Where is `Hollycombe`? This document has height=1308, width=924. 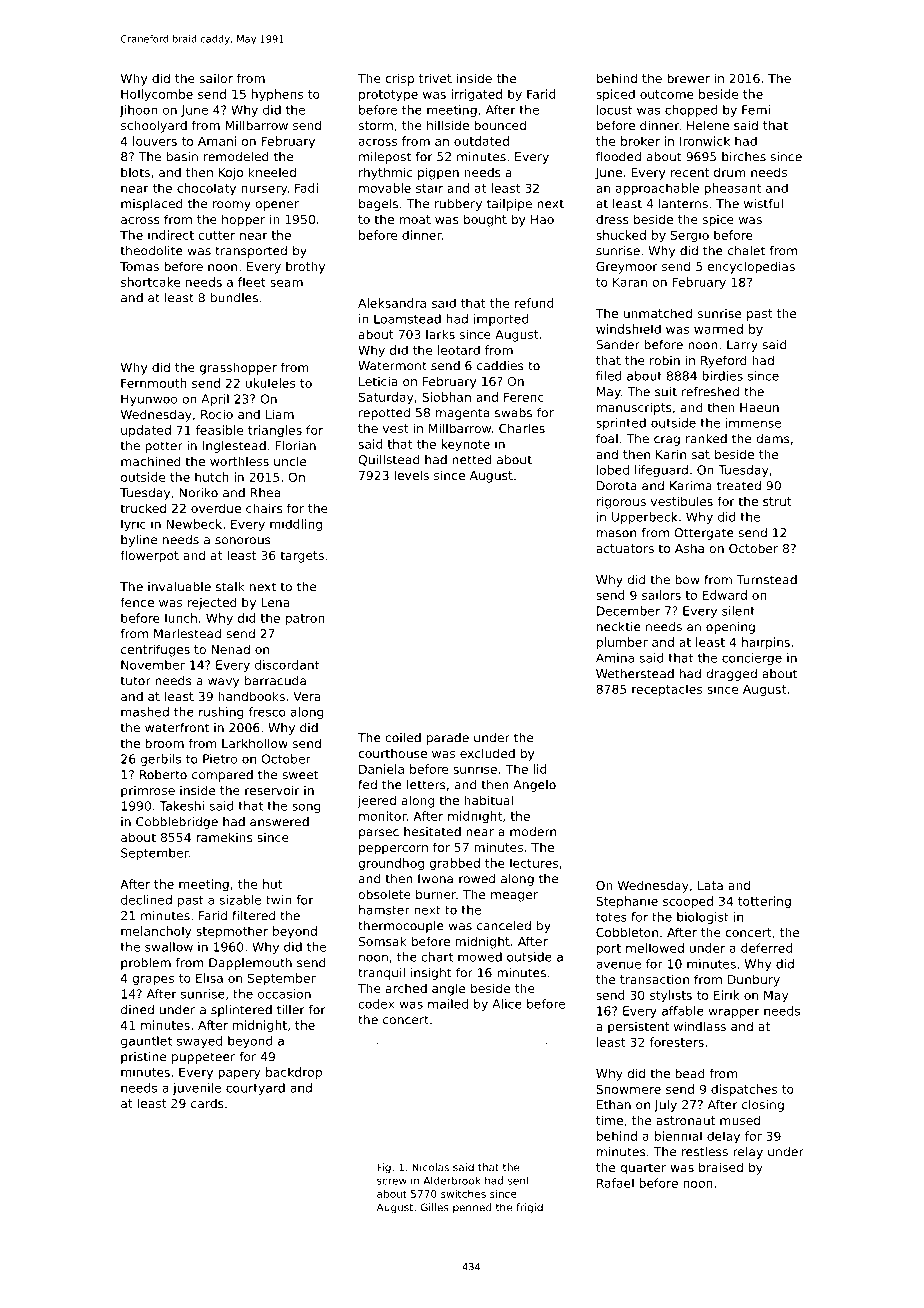 Hollycombe is located at coordinates (157, 95).
